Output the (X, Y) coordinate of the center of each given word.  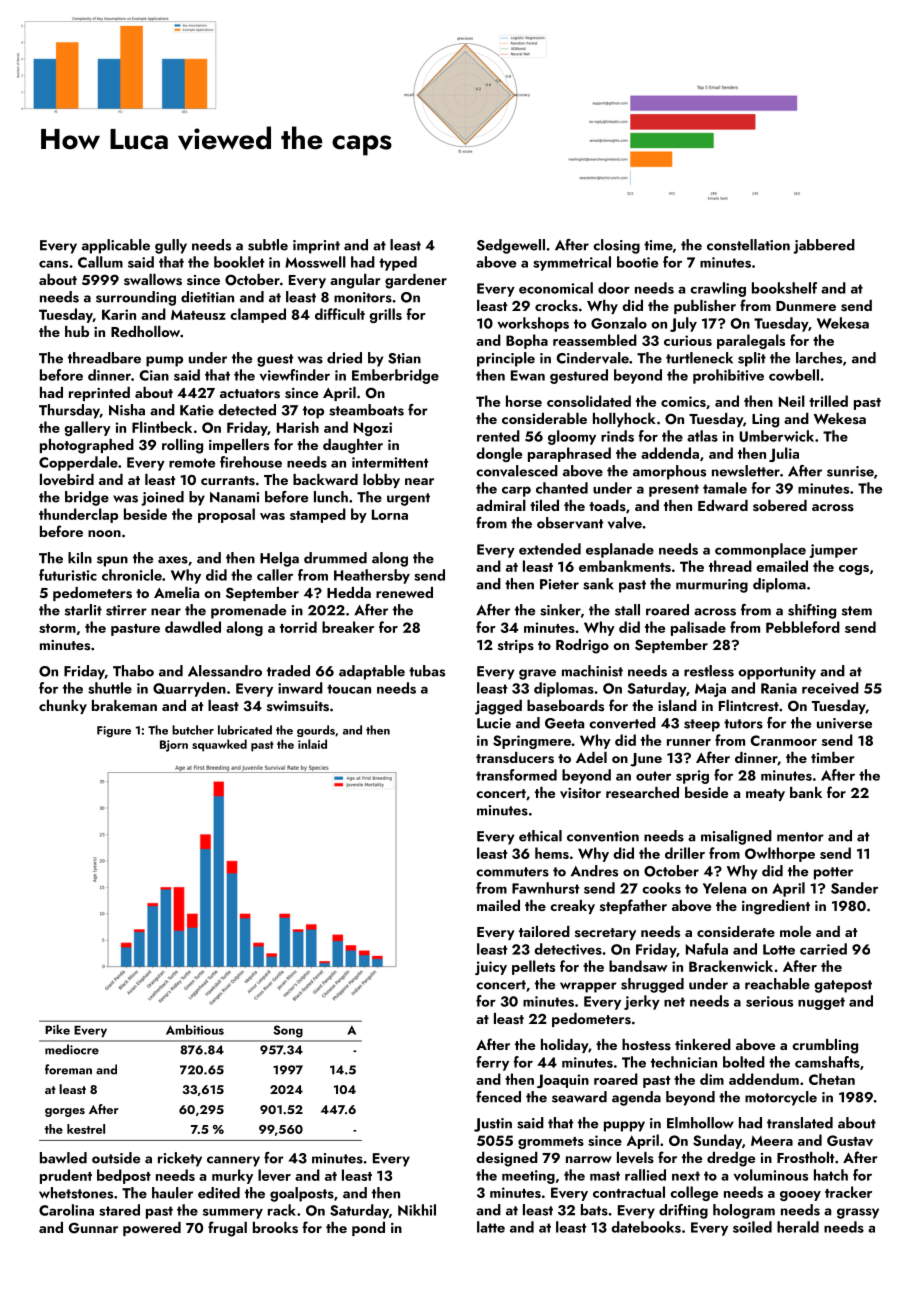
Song (288, 1031)
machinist (592, 671)
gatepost (843, 986)
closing (616, 246)
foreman (68, 1069)
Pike (57, 1029)
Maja (710, 690)
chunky (63, 707)
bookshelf (784, 288)
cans (53, 264)
